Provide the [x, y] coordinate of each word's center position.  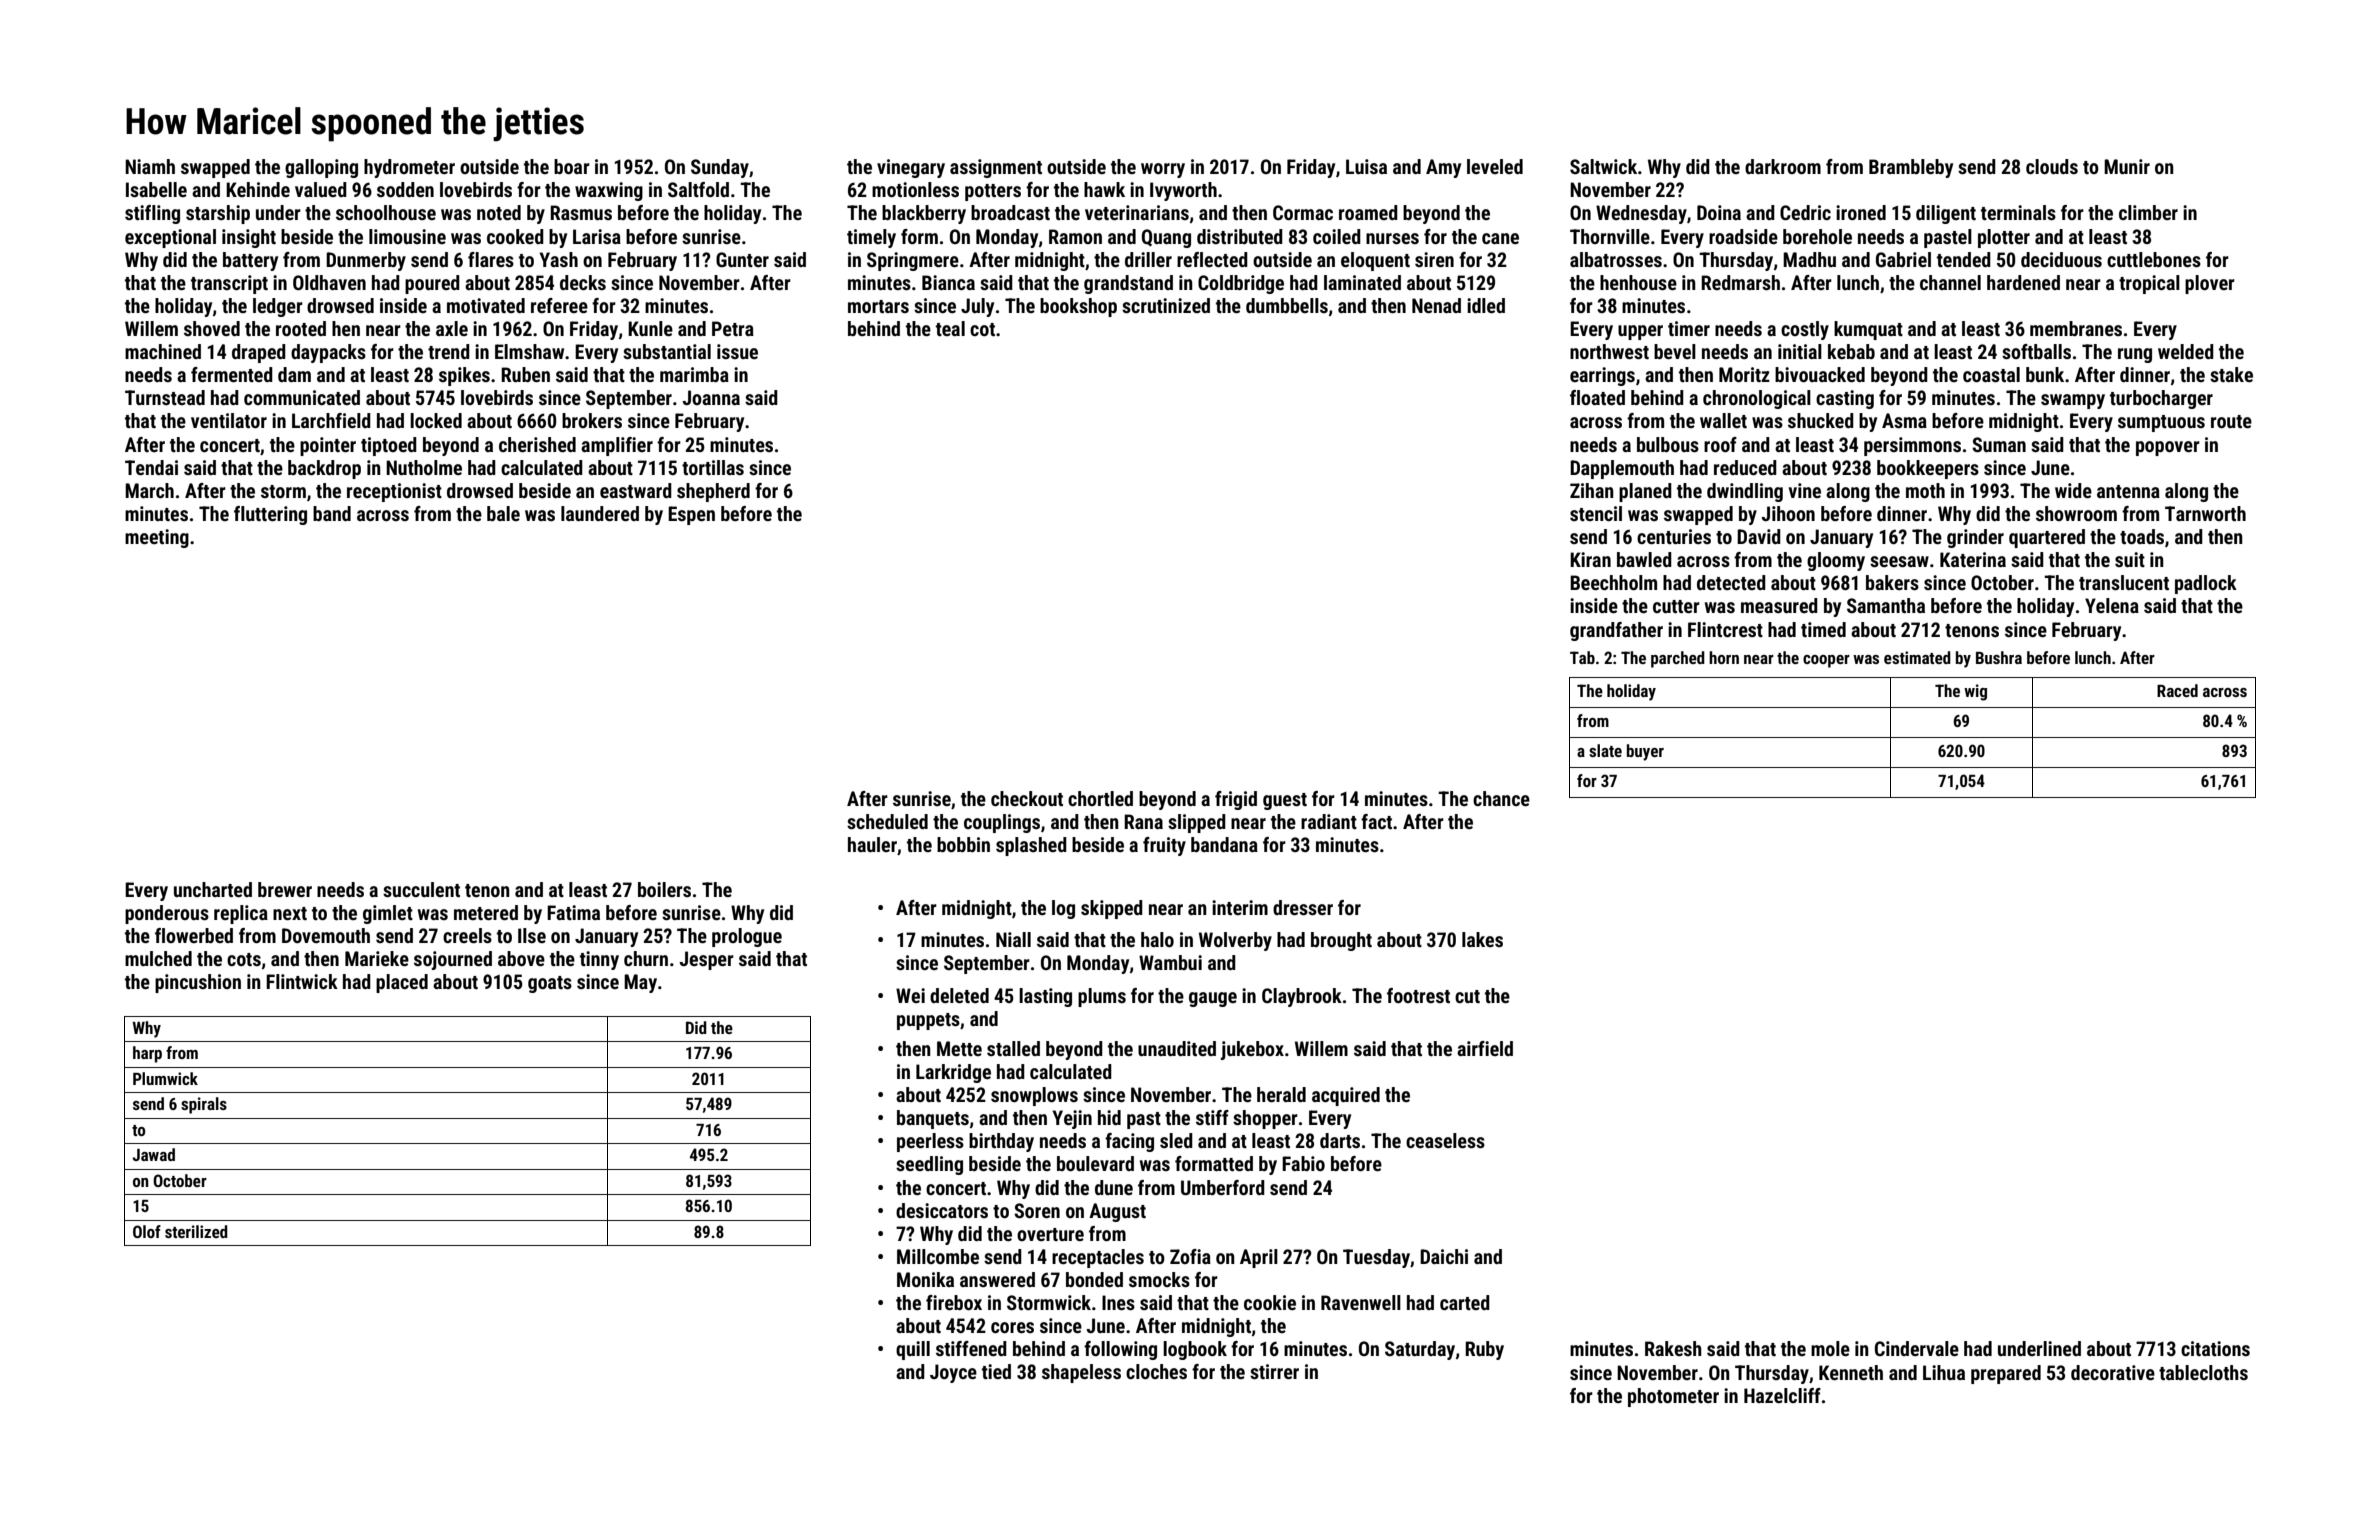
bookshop [1078, 307]
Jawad [153, 1154]
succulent [421, 889]
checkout [1027, 798]
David [1759, 536]
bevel [1675, 351]
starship [218, 214]
